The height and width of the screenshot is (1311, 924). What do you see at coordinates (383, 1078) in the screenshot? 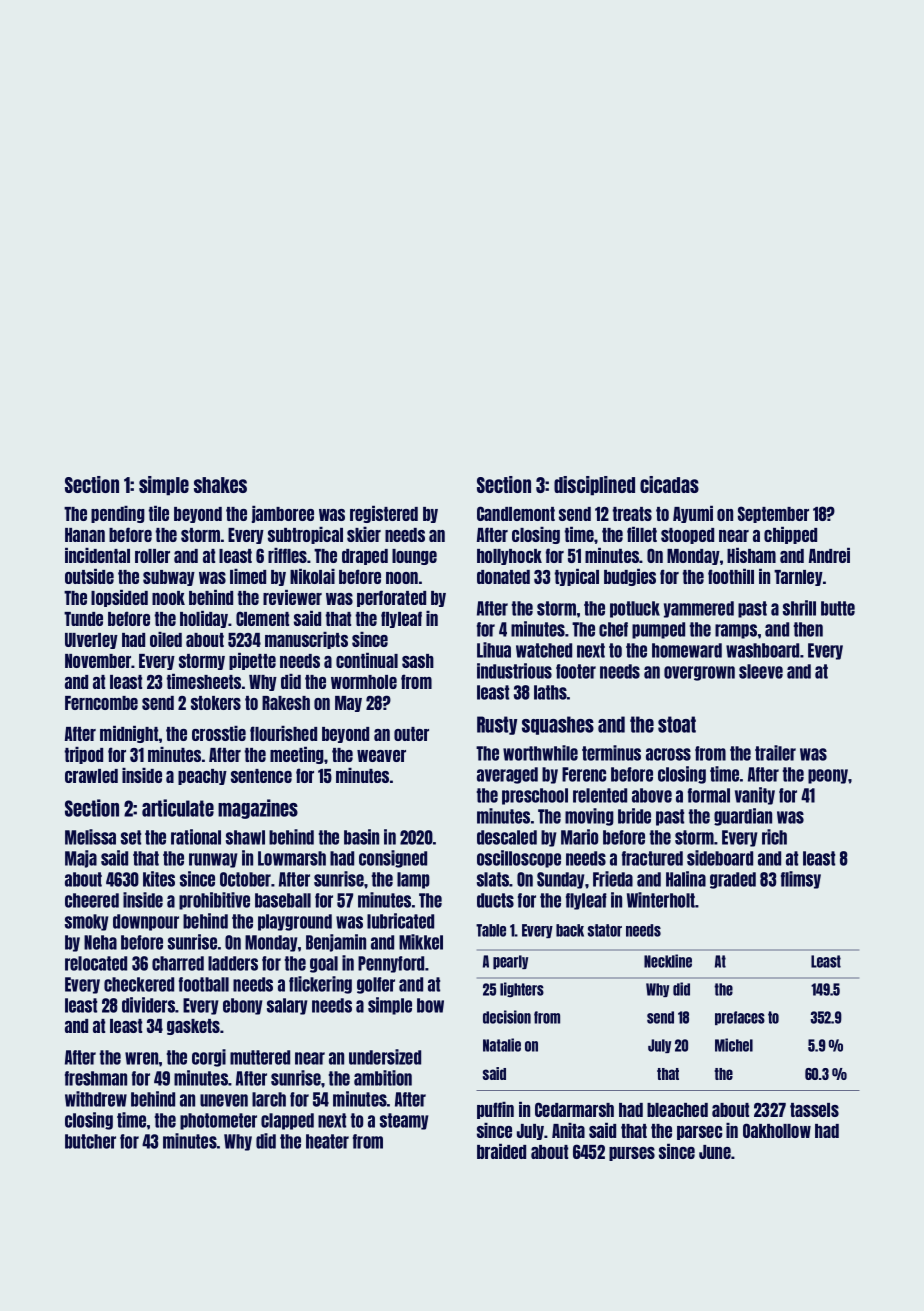
I see `ambition` at bounding box center [383, 1078].
